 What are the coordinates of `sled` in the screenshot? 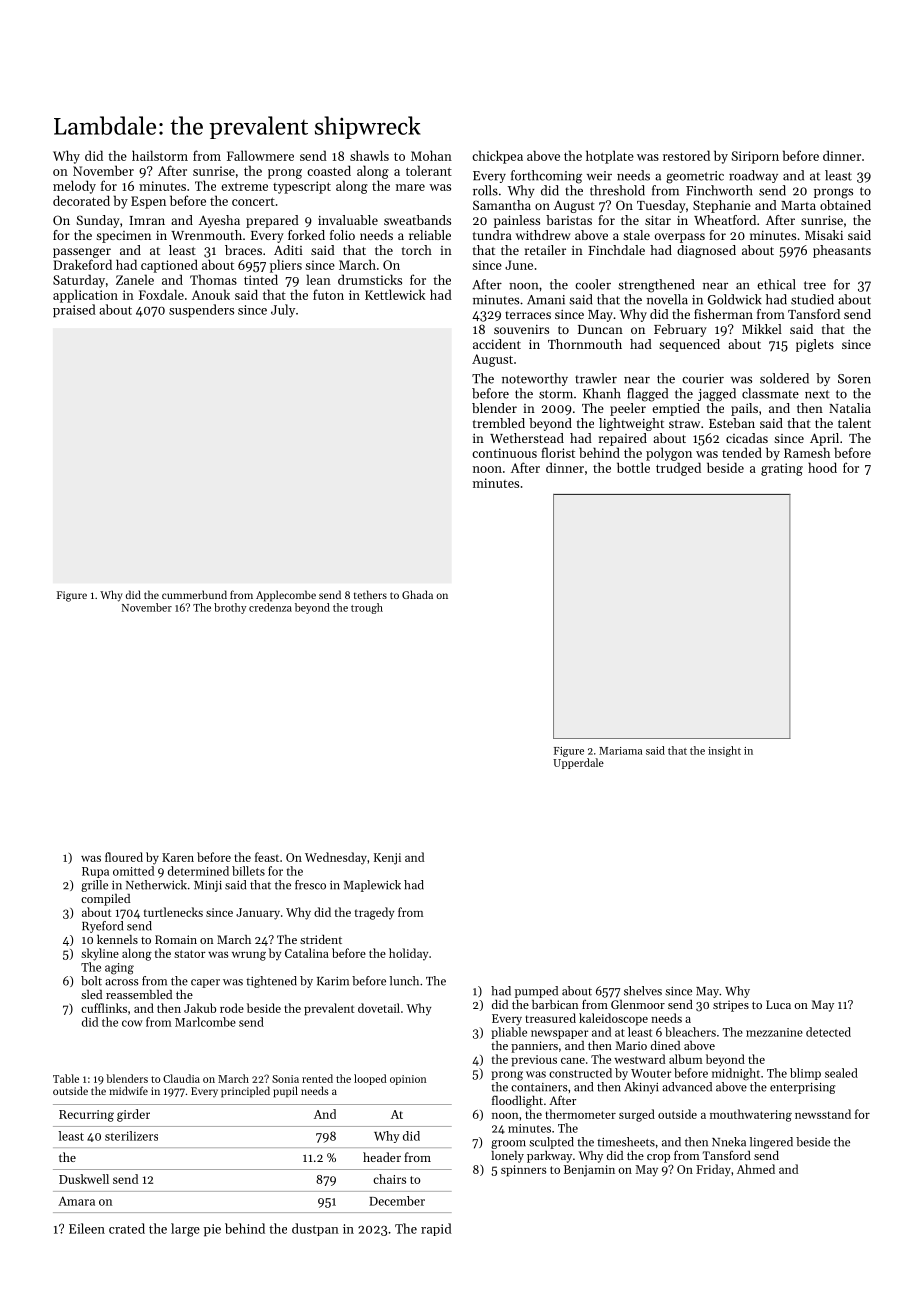 It's located at (91, 994).
